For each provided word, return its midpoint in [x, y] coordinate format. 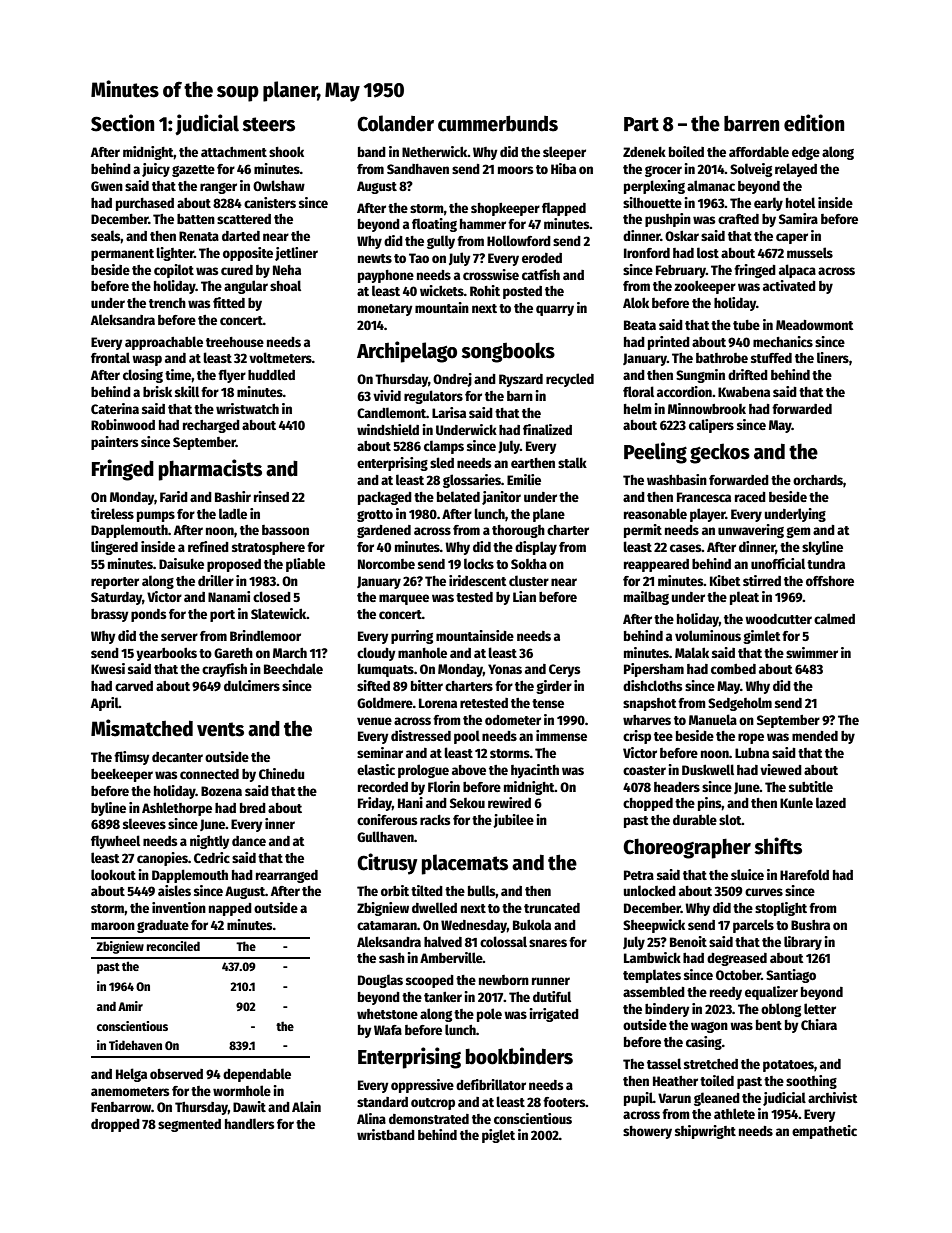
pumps [156, 516]
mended [815, 736]
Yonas [505, 669]
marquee [404, 599]
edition [814, 123]
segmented [189, 1125]
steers [268, 124]
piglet [498, 1136]
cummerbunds [498, 123]
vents [220, 729]
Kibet [725, 580]
